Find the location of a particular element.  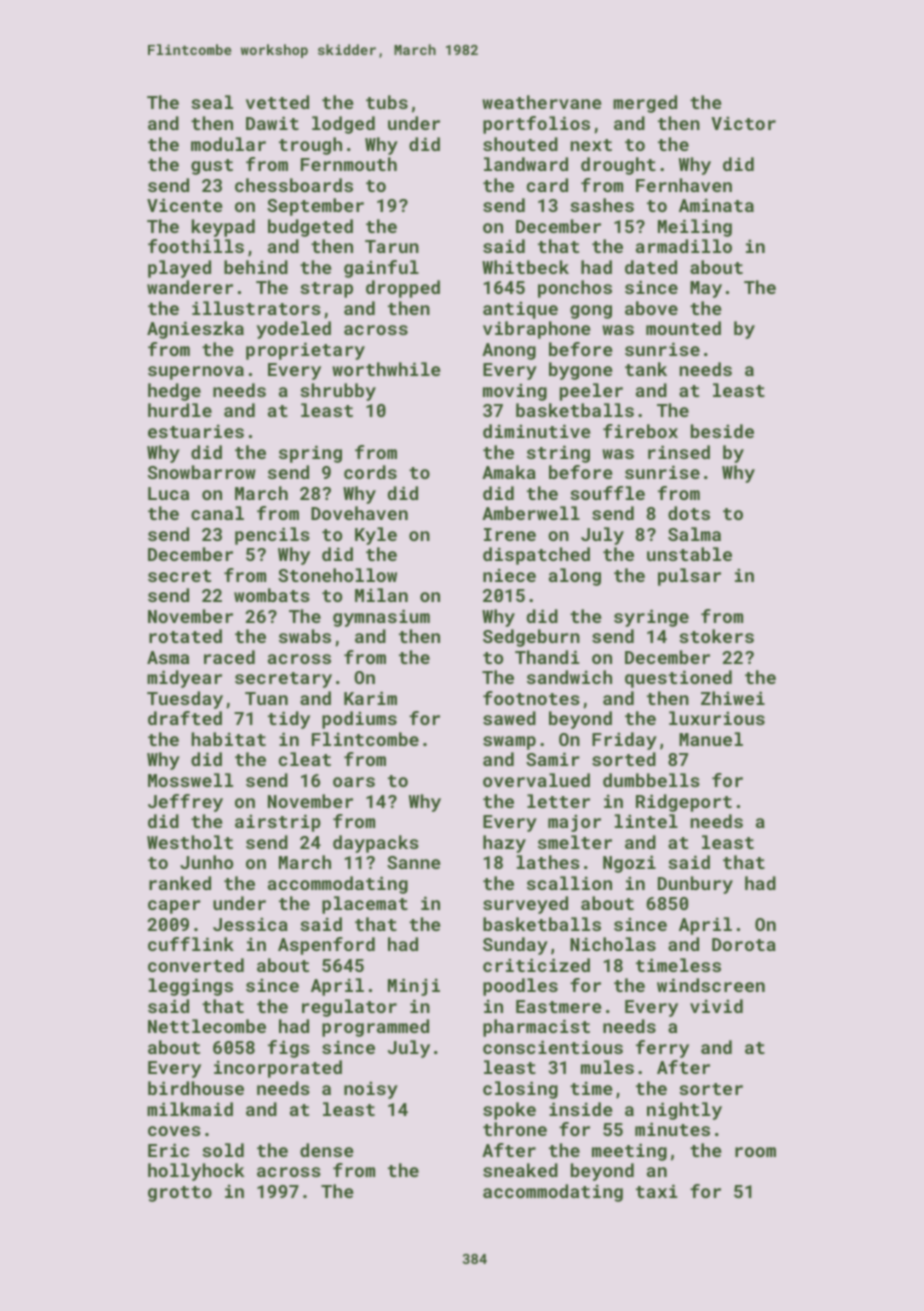

vetted is located at coordinates (277, 102).
